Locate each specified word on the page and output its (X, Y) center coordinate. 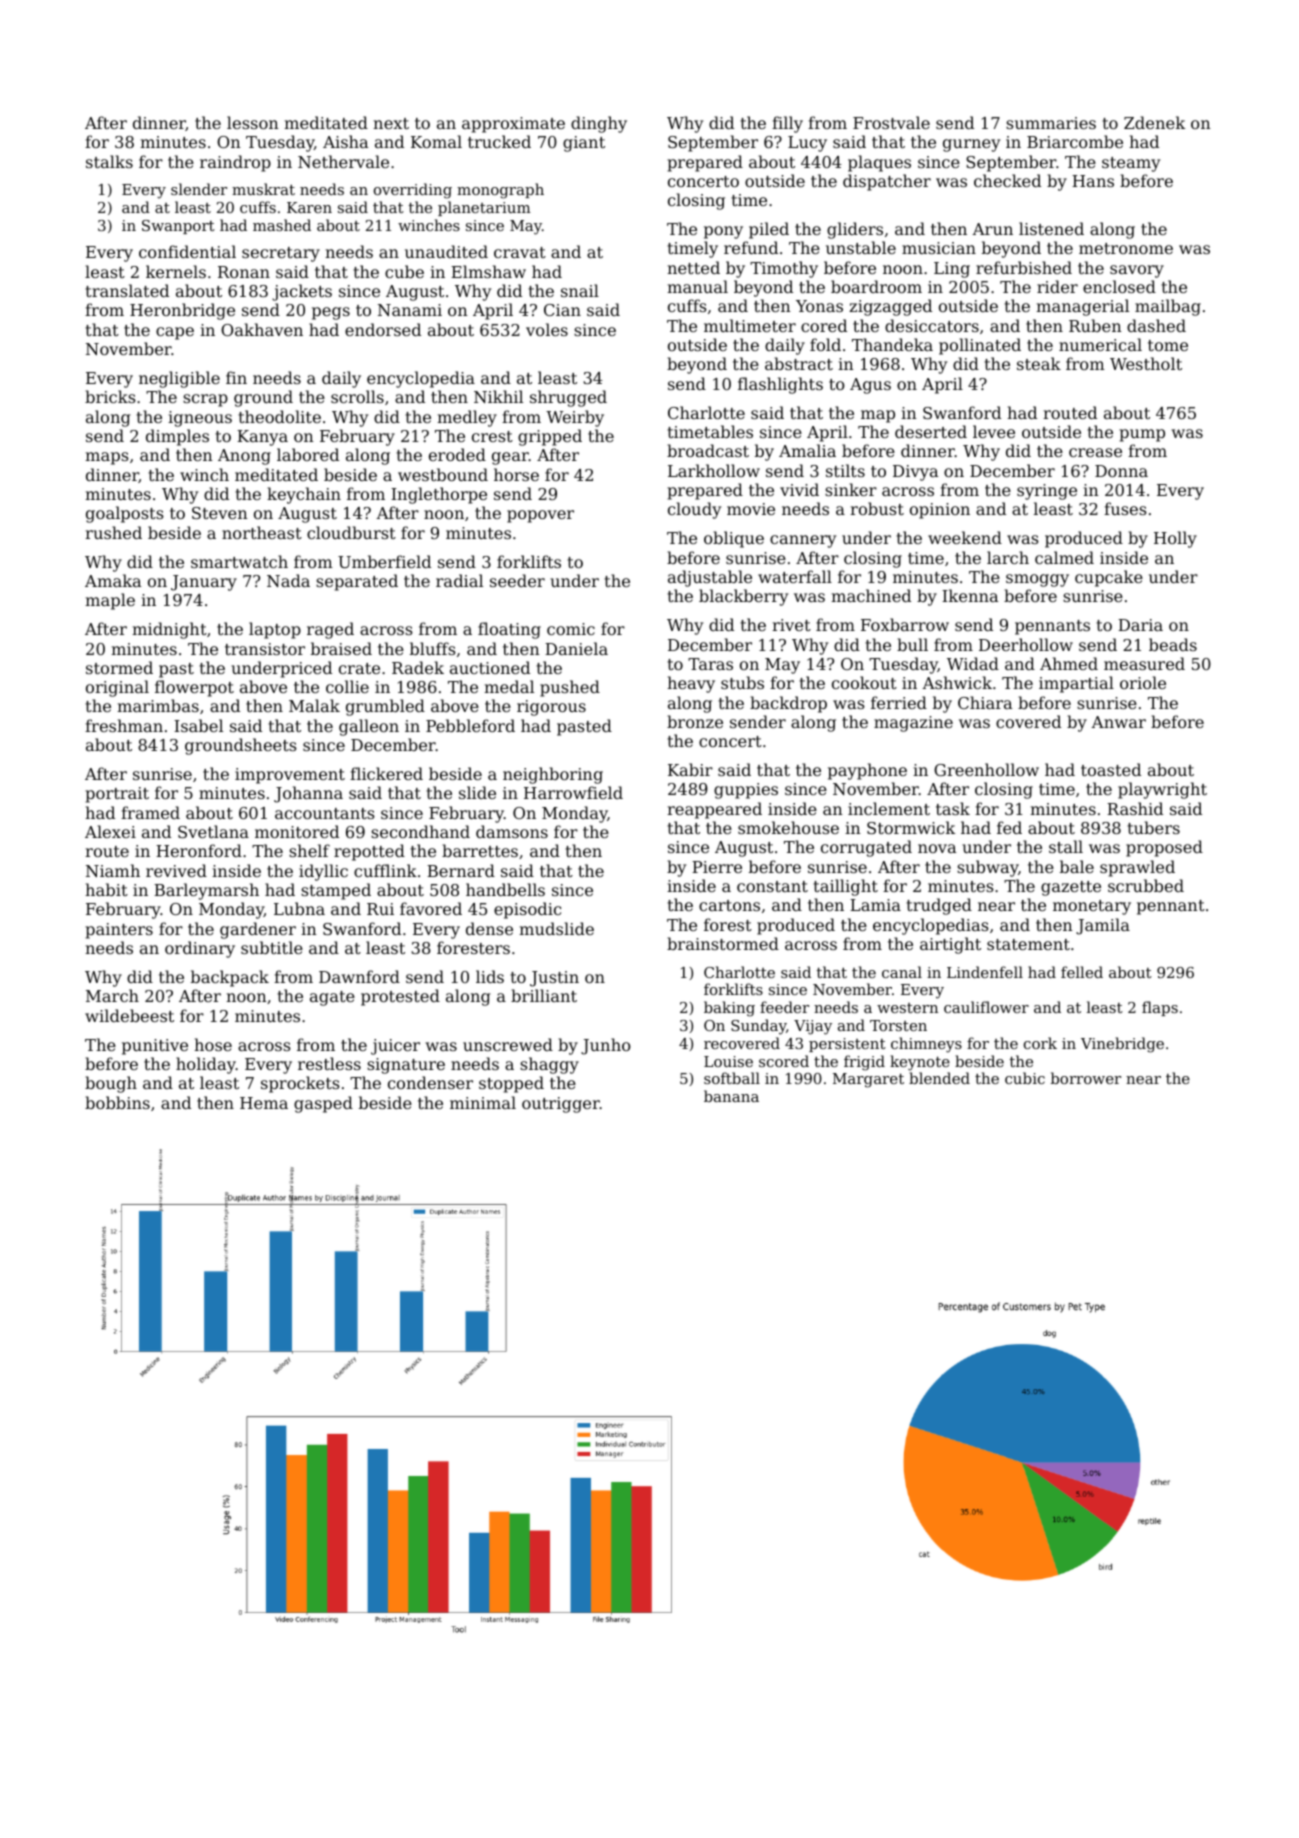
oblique (734, 539)
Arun (992, 229)
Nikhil (498, 396)
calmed (1064, 557)
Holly (1175, 539)
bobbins (117, 1102)
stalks (109, 161)
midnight (169, 630)
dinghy (599, 124)
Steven (220, 513)
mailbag (1168, 307)
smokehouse (788, 827)
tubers (1153, 827)
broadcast (708, 450)
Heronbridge (182, 311)
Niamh (113, 870)
